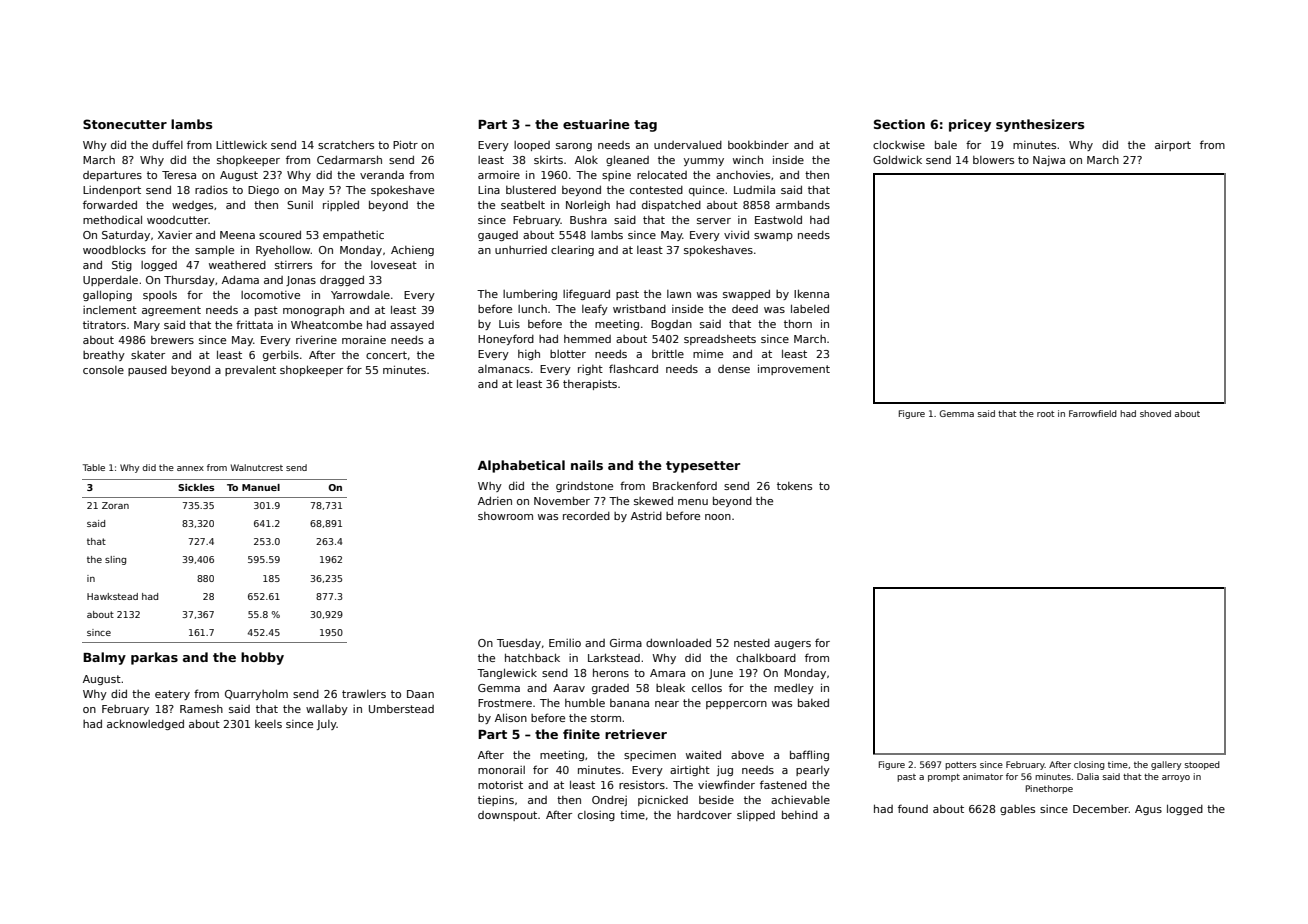 The height and width of the image is (924, 1308). What do you see at coordinates (145, 724) in the image?
I see `acknowledged` at bounding box center [145, 724].
